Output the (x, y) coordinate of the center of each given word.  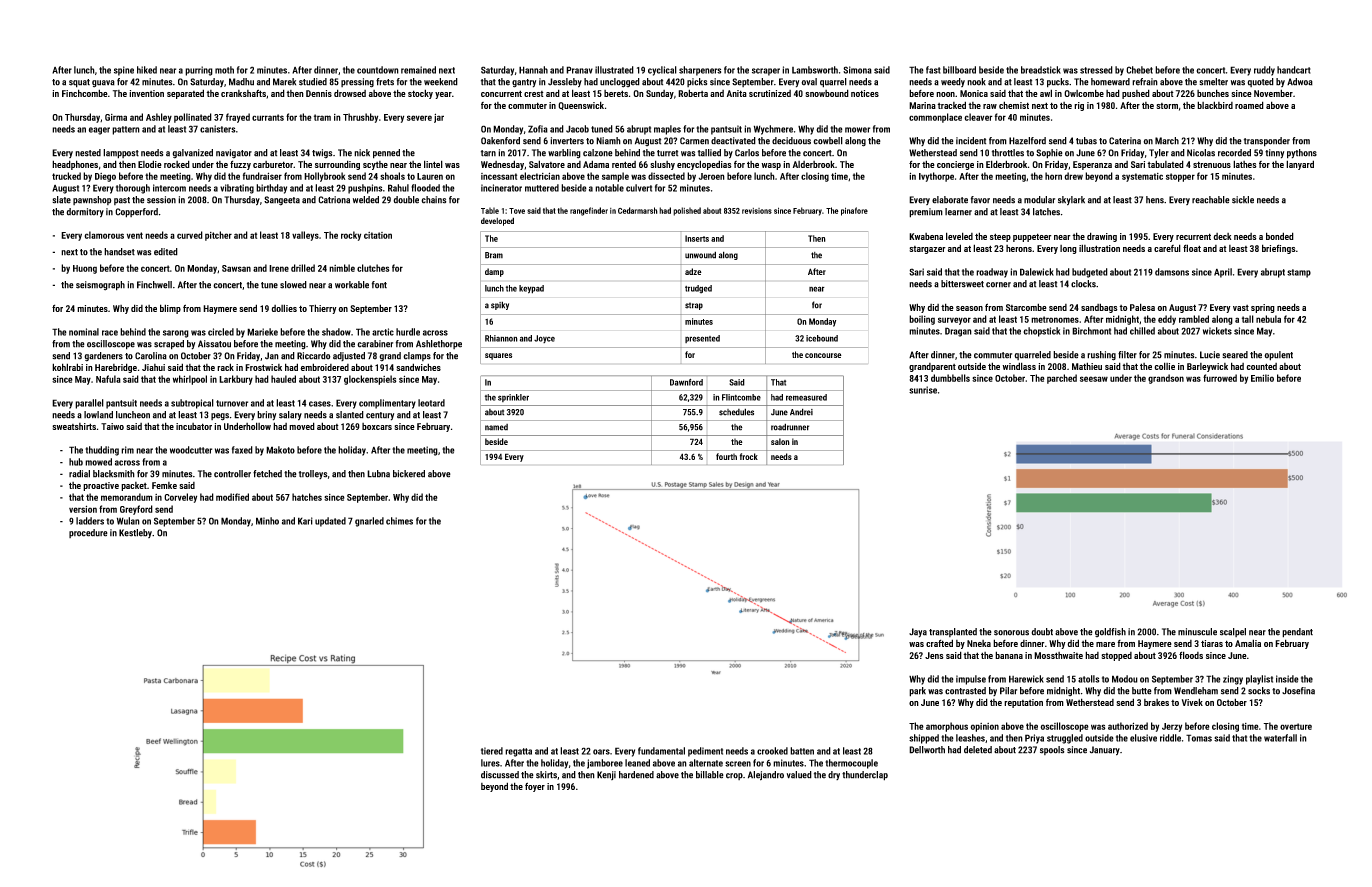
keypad (531, 289)
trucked (66, 176)
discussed (500, 775)
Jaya (918, 633)
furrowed (1220, 378)
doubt (1042, 632)
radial (79, 474)
